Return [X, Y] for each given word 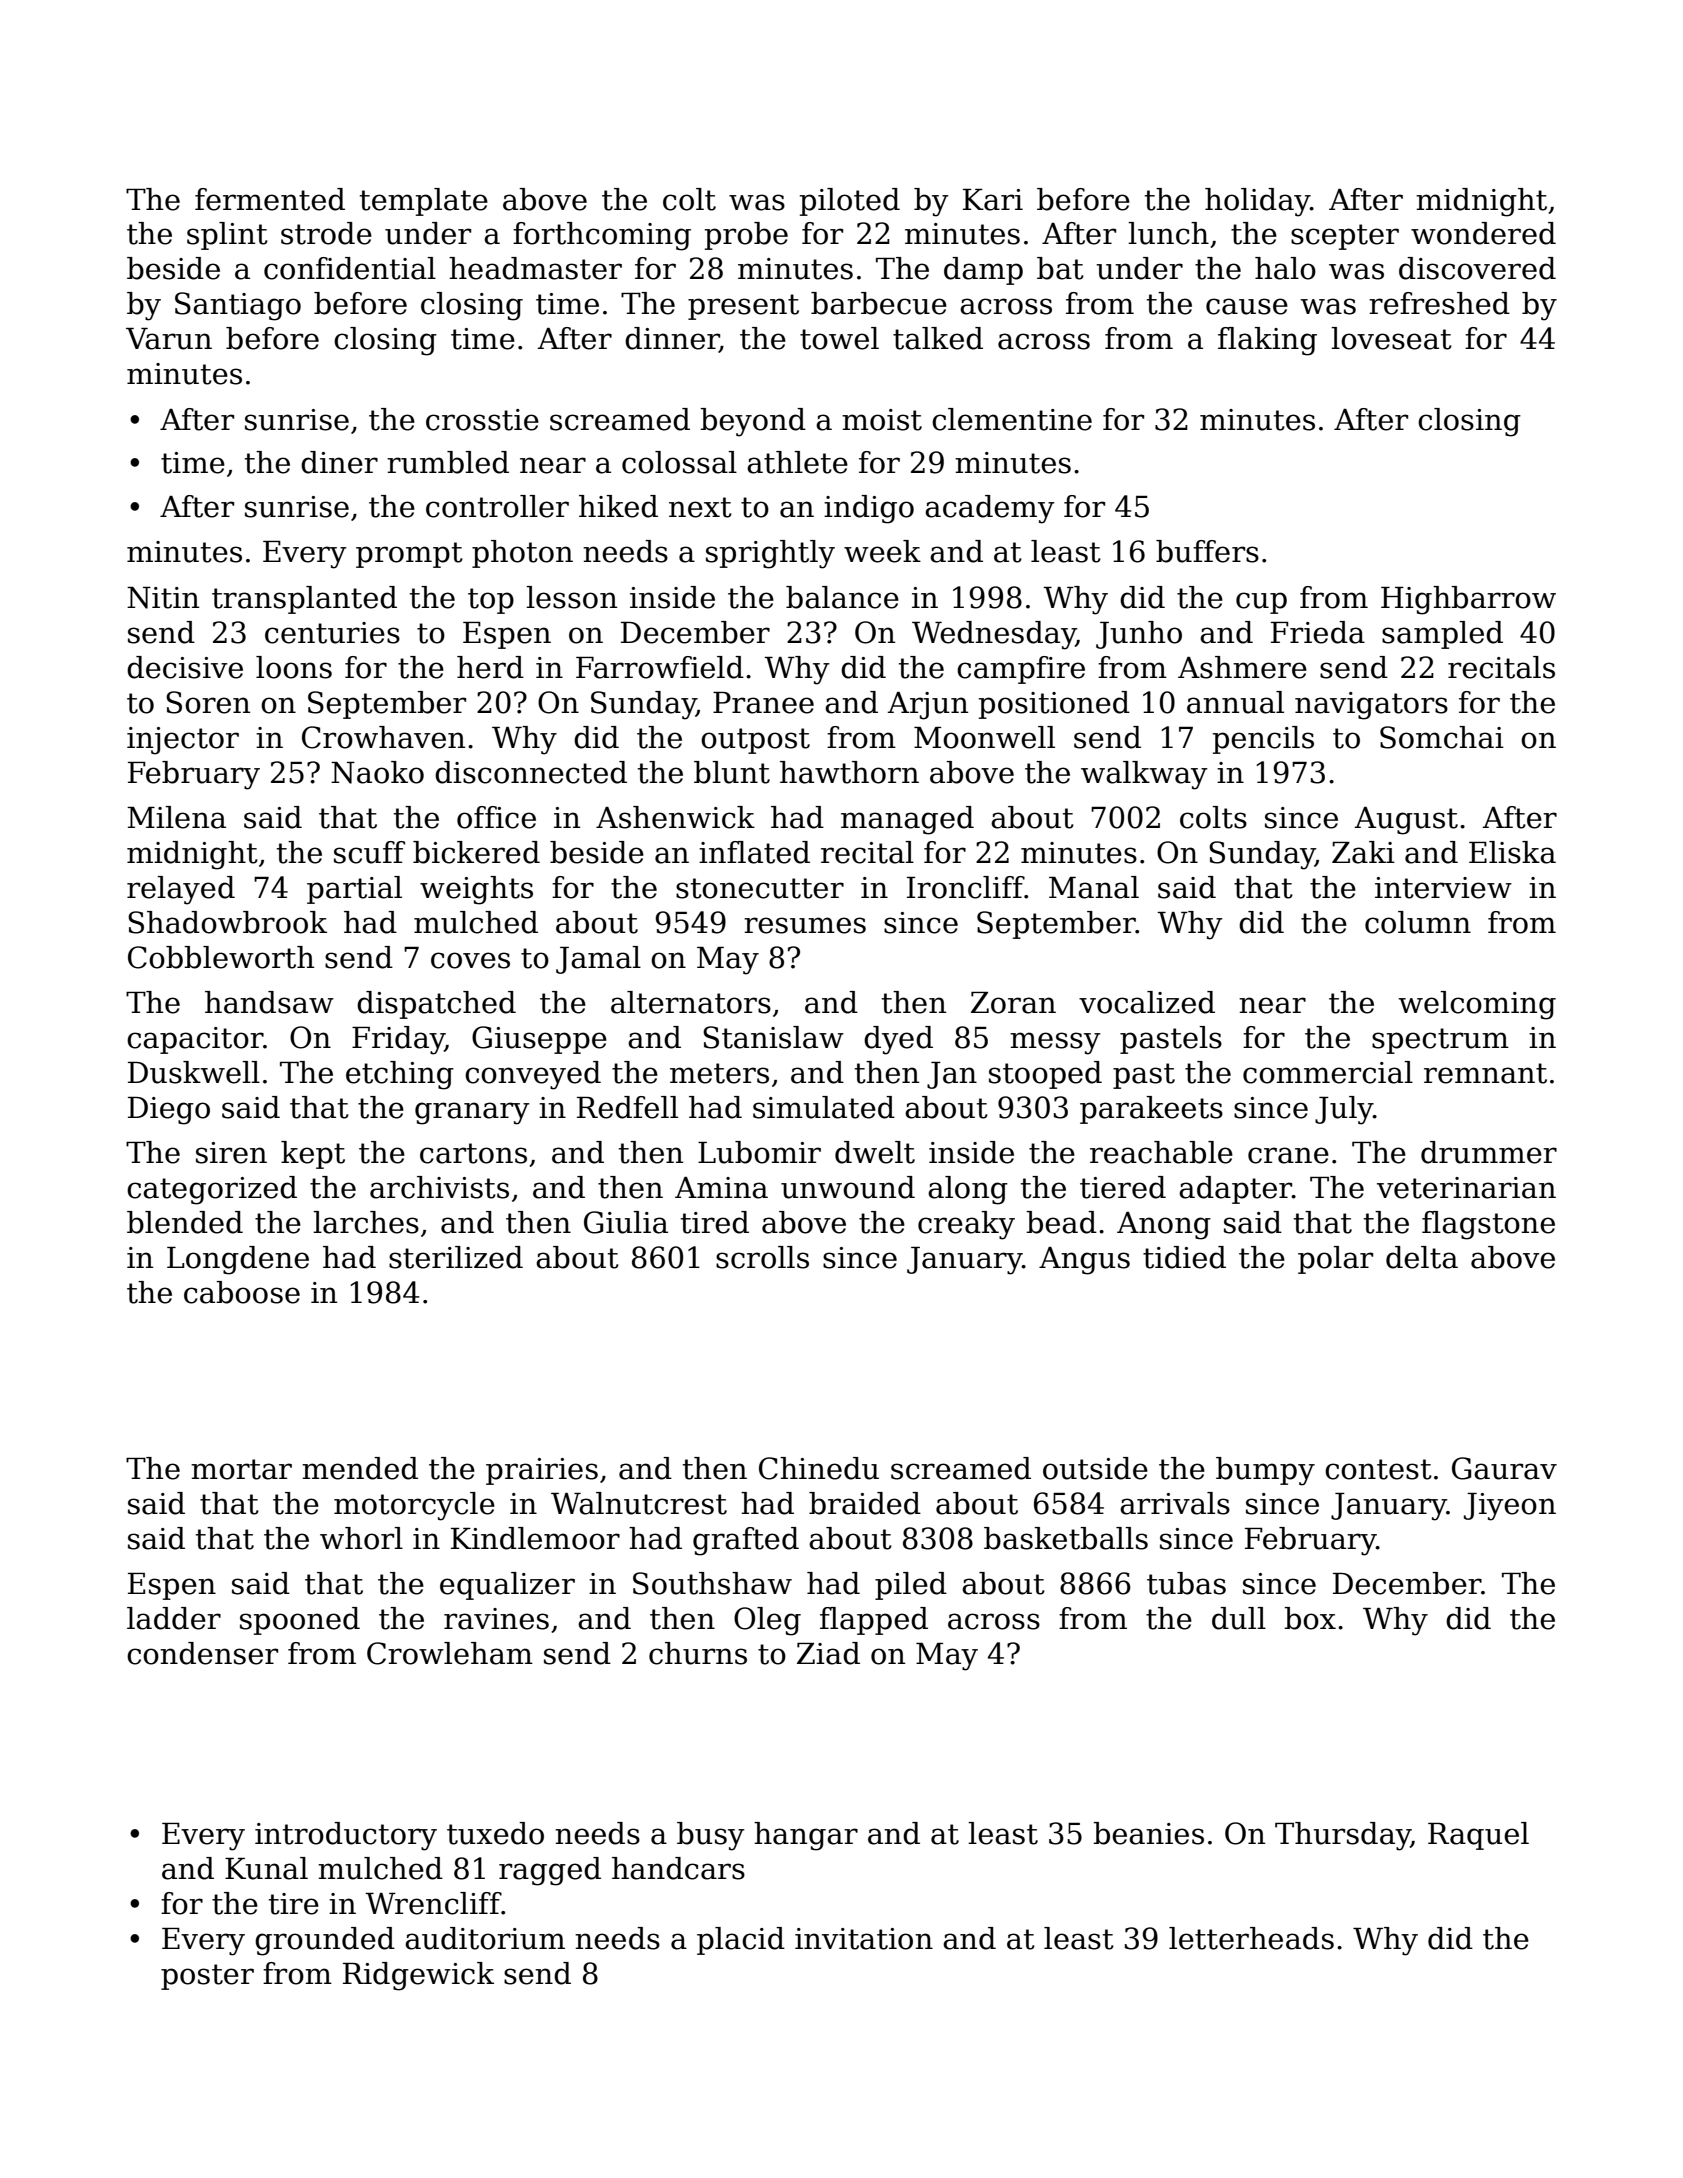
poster [207, 1977]
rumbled [448, 462]
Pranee [763, 703]
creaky [966, 1225]
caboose [242, 1292]
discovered [1477, 268]
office [496, 817]
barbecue [879, 303]
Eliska [1512, 852]
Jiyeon [1510, 1507]
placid [741, 1941]
